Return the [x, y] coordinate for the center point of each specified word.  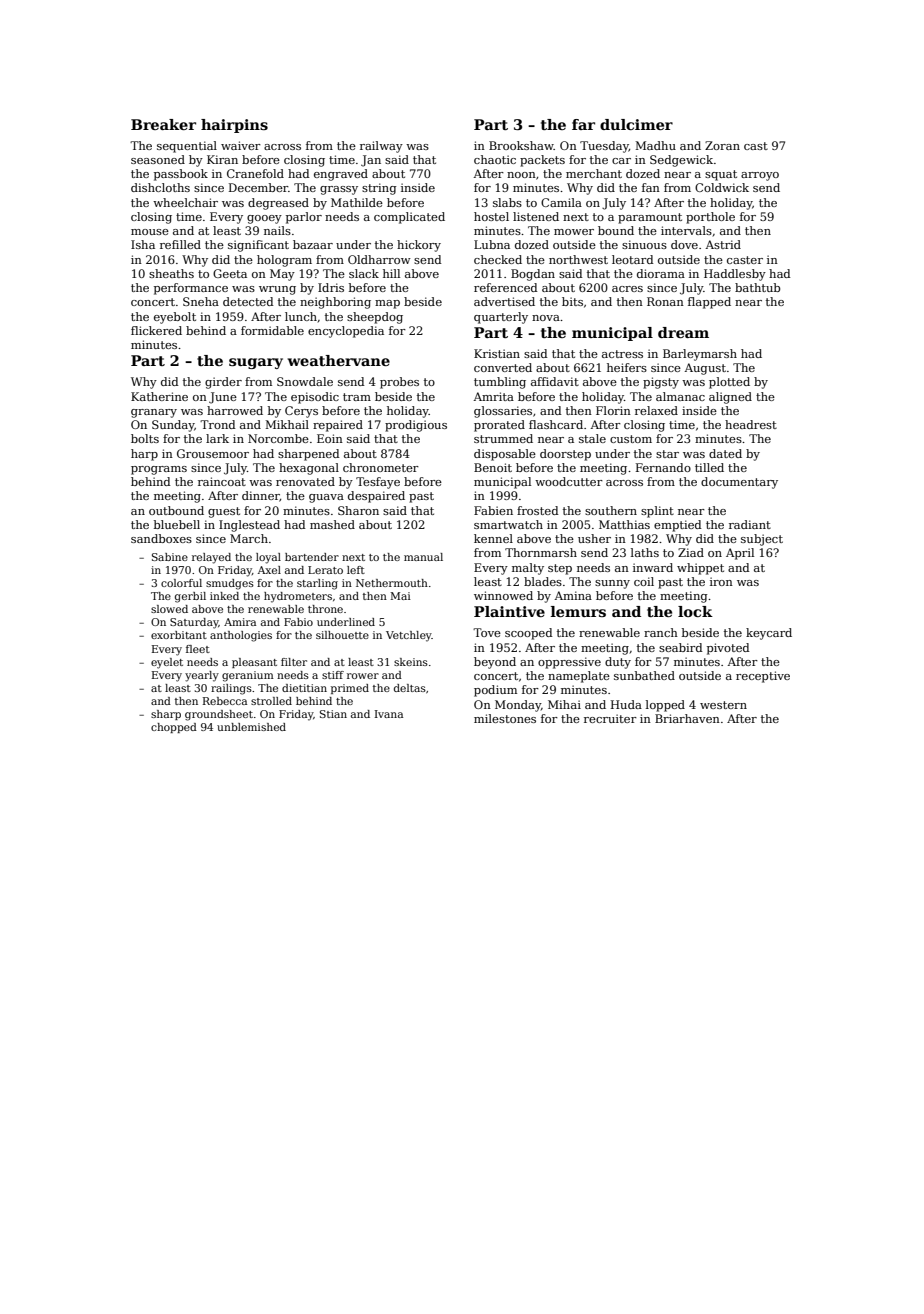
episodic [315, 398]
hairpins [234, 126]
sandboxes [161, 538]
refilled [180, 244]
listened [536, 216]
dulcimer [636, 124]
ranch [661, 632]
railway [381, 147]
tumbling [500, 383]
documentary [739, 483]
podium [495, 691]
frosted [538, 510]
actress [622, 354]
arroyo [760, 176]
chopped [174, 728]
